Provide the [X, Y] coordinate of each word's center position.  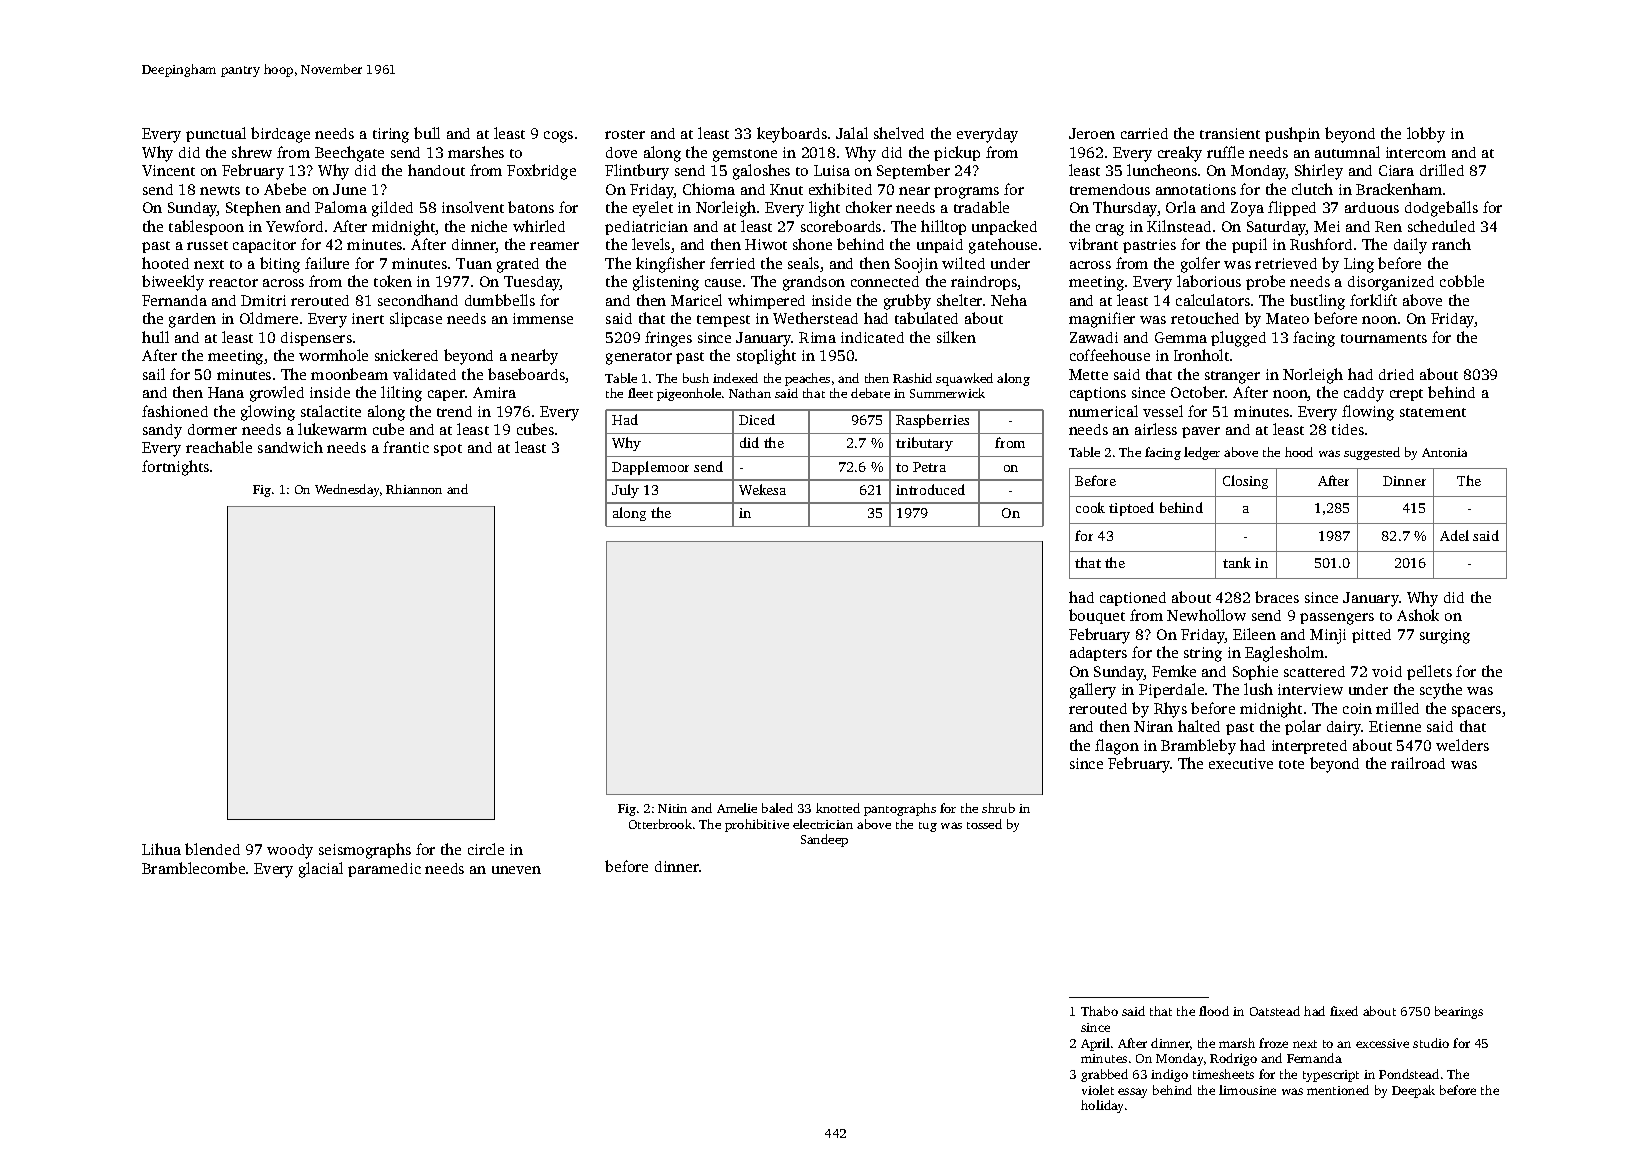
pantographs [900, 809]
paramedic [384, 870]
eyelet [653, 209]
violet [1098, 1090]
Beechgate [349, 154]
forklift [1373, 300]
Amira [494, 392]
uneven [516, 870]
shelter [959, 300]
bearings [1459, 1012]
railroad [1418, 763]
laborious [1209, 281]
